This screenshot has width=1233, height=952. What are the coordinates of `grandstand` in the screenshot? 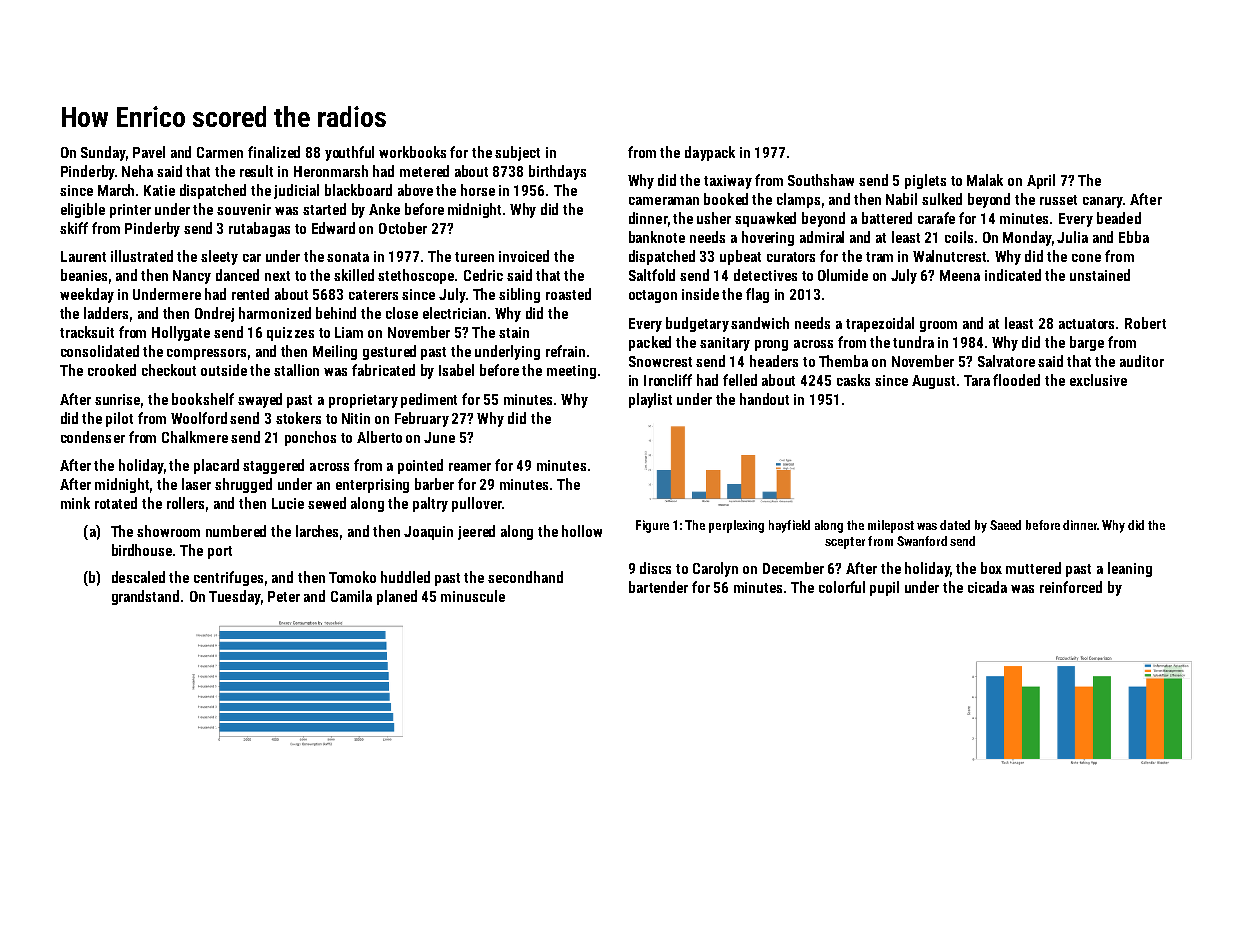 It's located at (145, 597).
